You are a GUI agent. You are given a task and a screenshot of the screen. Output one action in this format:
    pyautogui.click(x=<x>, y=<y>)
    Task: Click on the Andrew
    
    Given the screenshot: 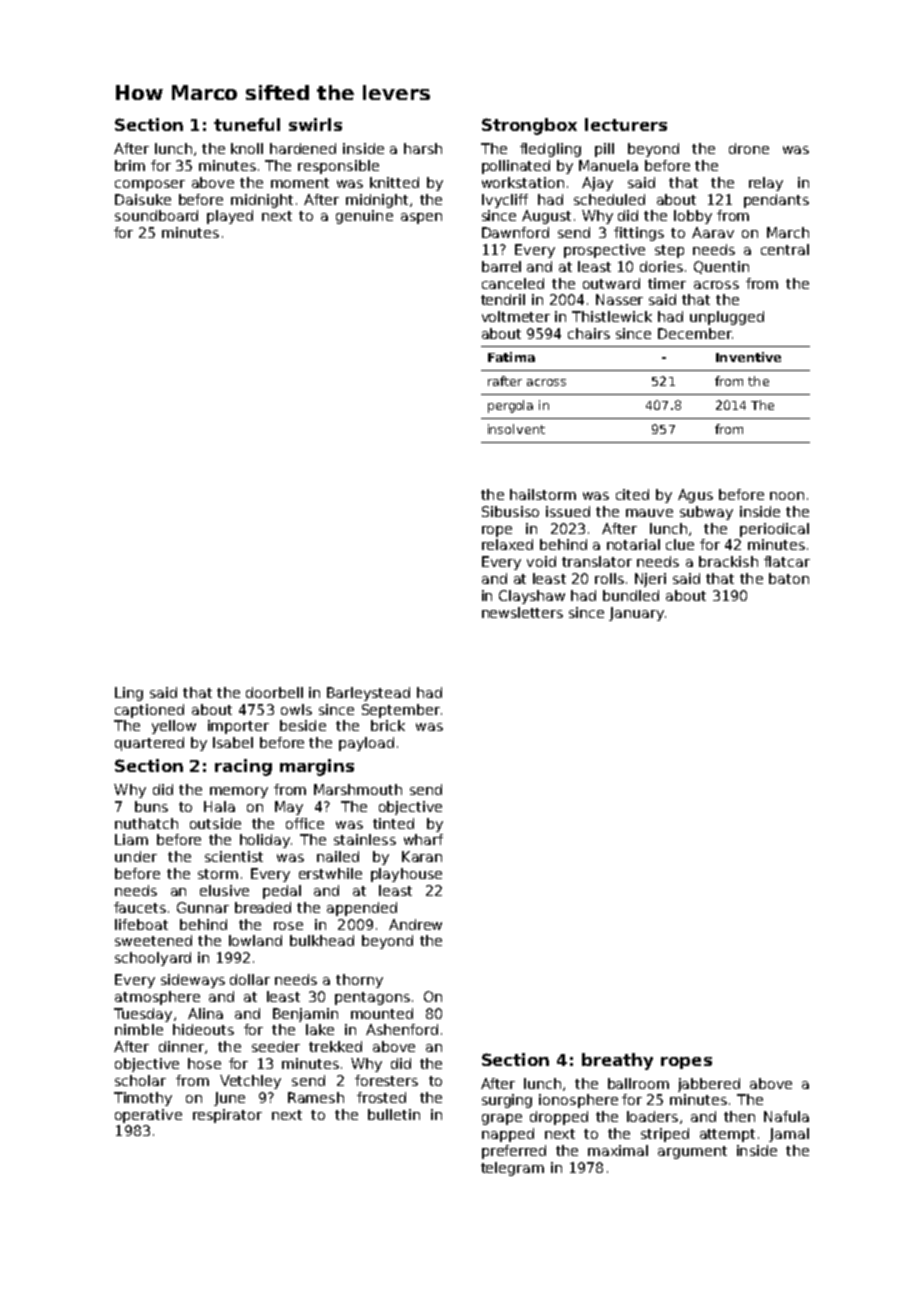 What is the action you would take?
    pyautogui.click(x=415, y=924)
